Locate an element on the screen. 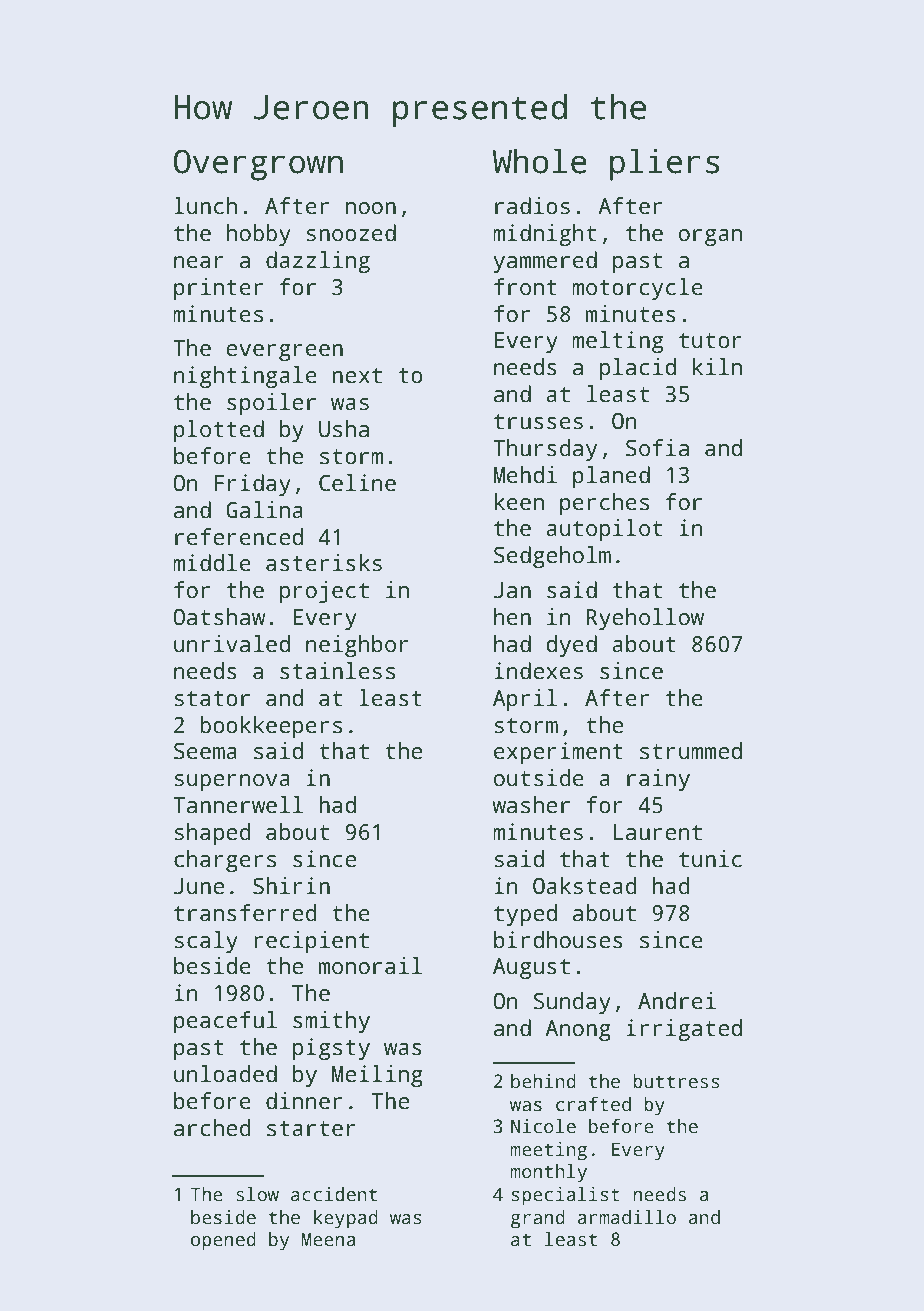  next is located at coordinates (357, 376).
